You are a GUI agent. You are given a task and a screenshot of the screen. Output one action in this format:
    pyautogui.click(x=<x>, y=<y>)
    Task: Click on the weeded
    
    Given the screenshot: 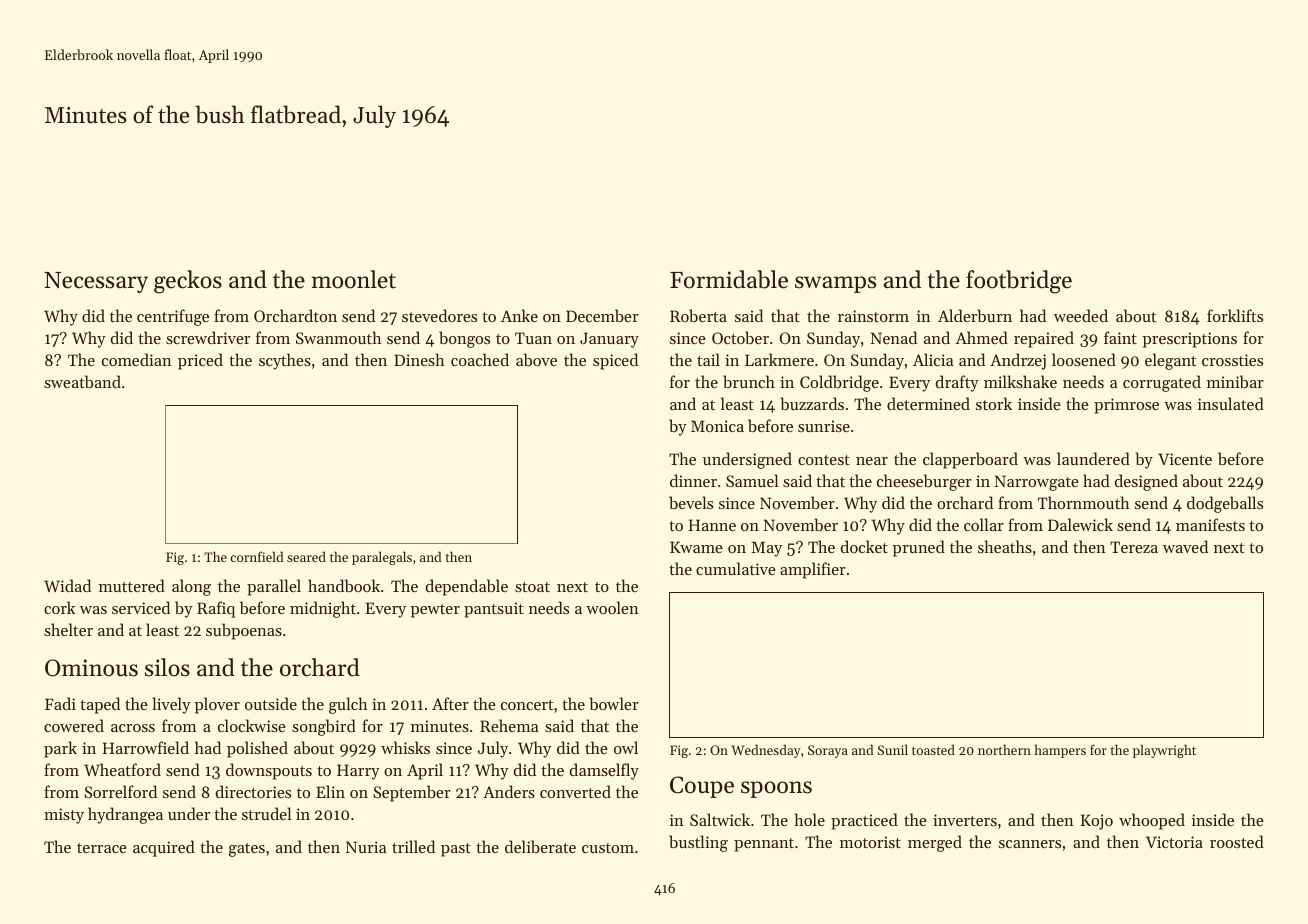 What is the action you would take?
    pyautogui.click(x=1081, y=315)
